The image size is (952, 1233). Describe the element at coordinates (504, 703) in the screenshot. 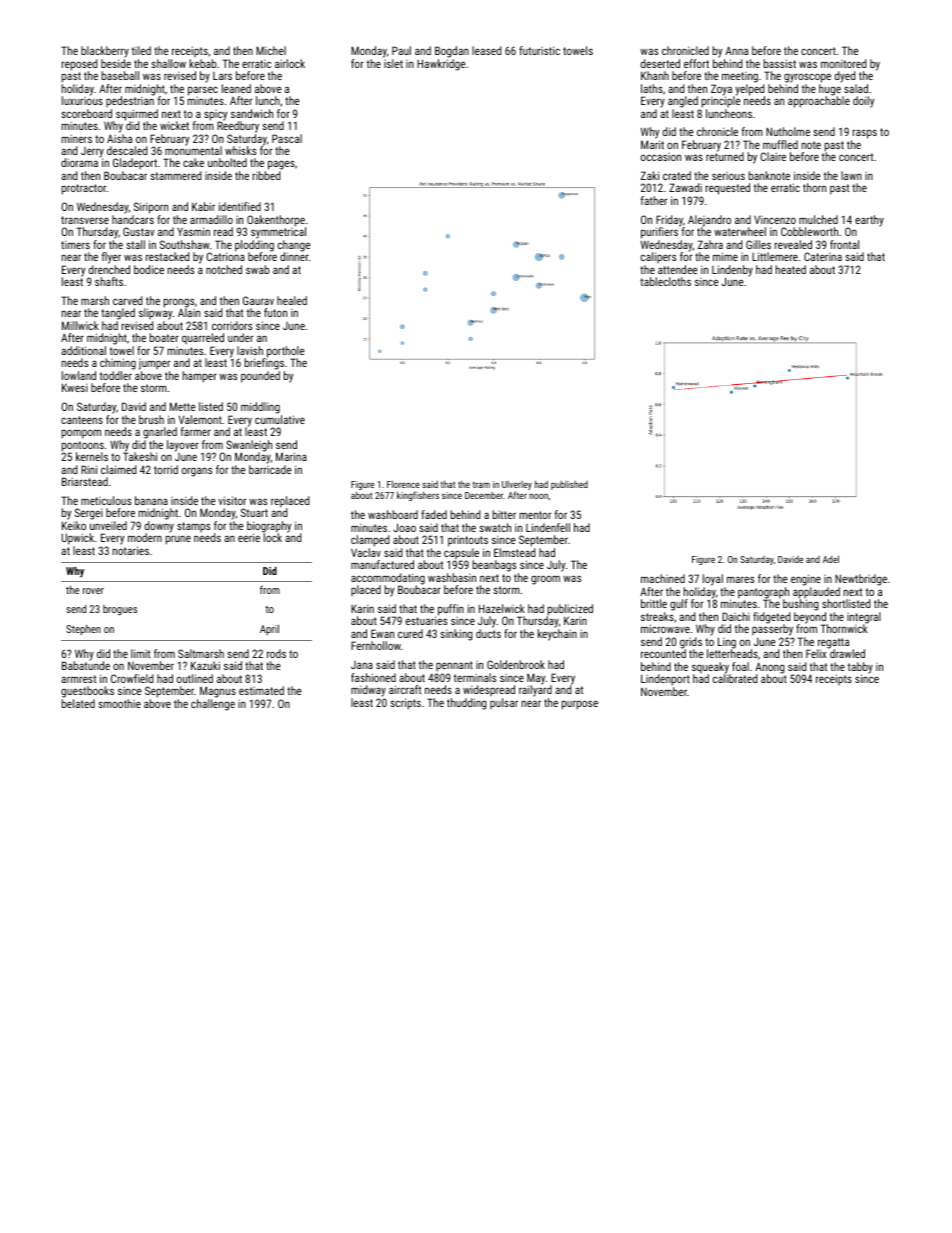

I see `pulsar` at that location.
